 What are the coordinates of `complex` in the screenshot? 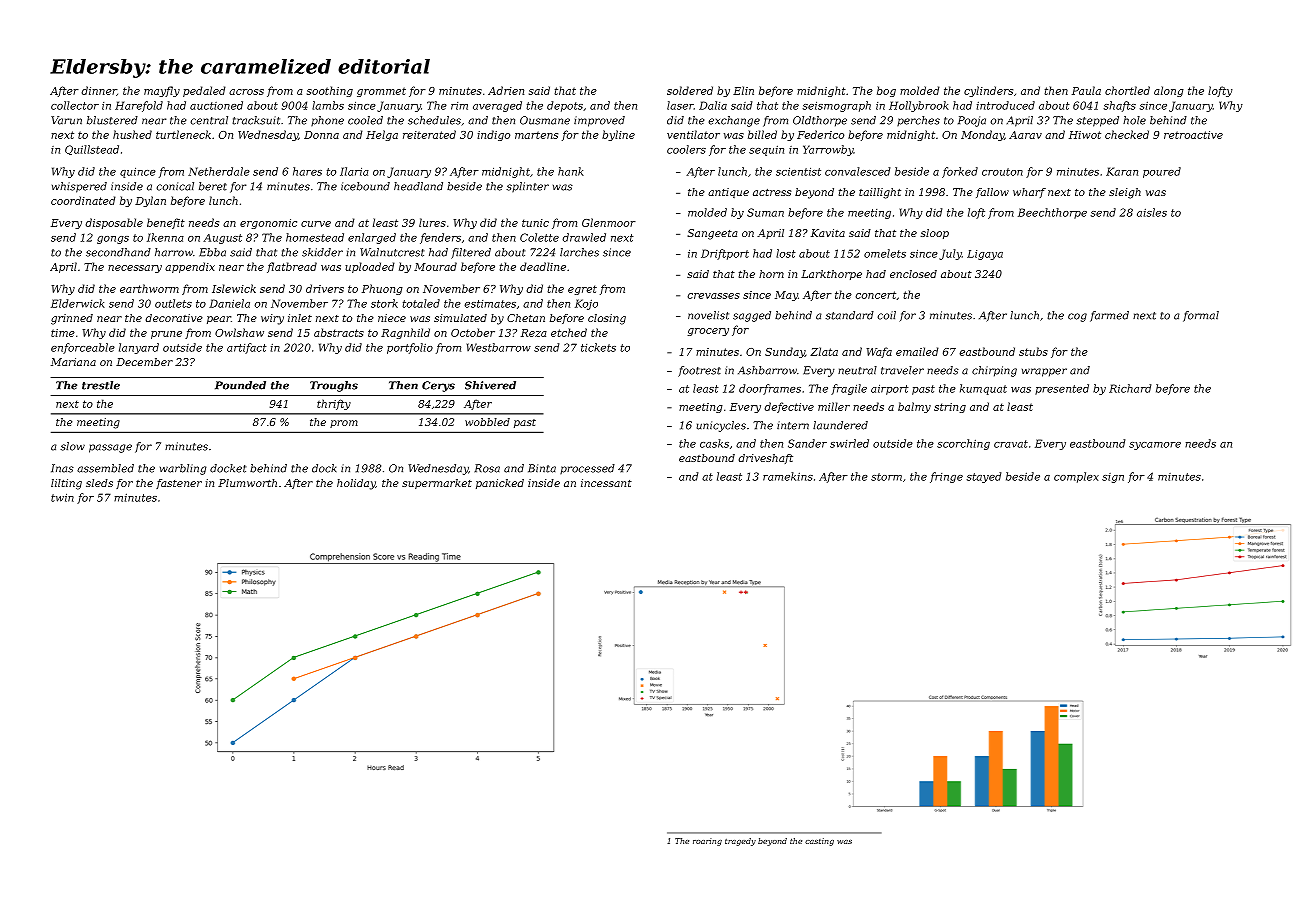 It's located at (1076, 477).
